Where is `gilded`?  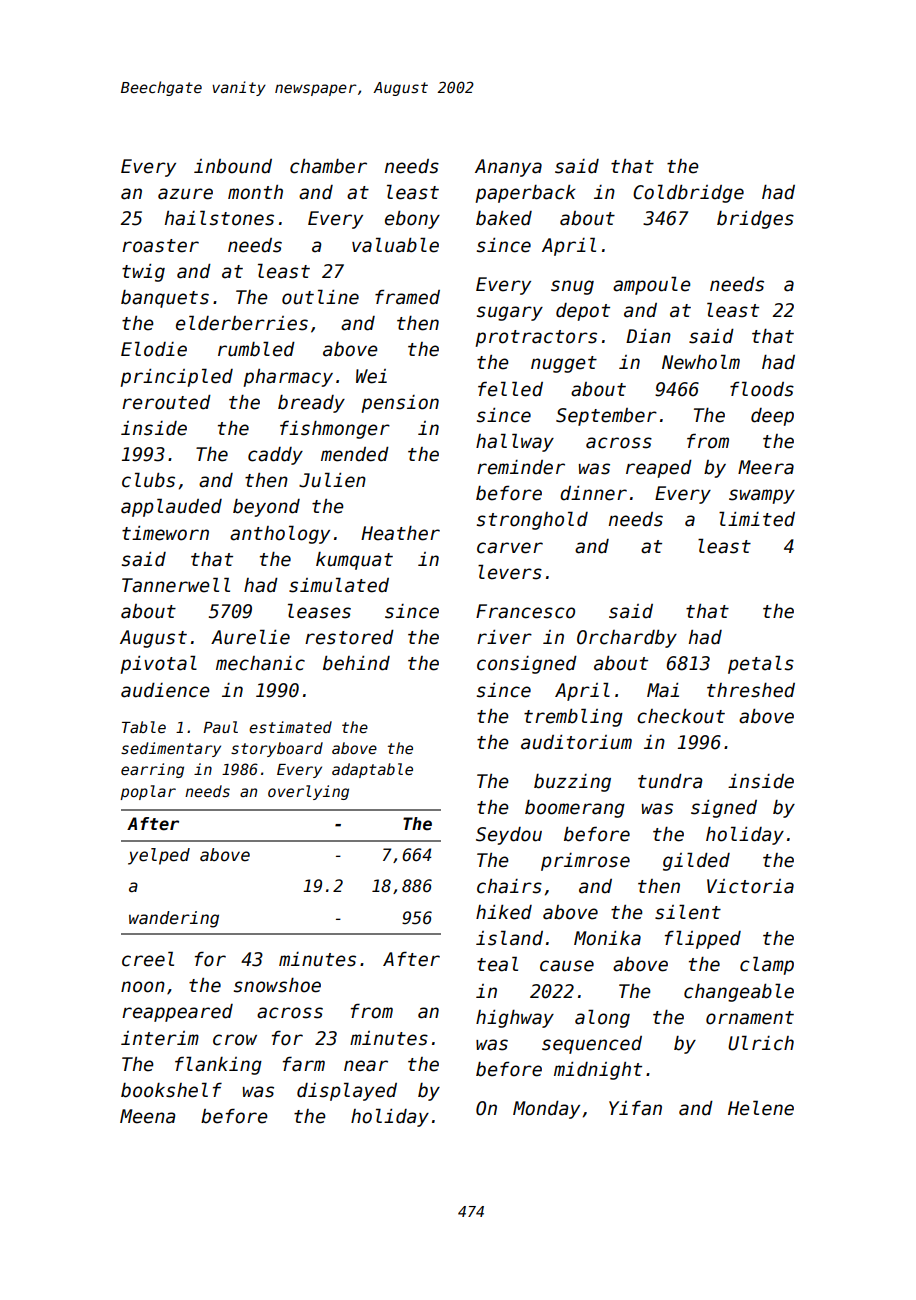 gilded is located at coordinates (696, 861).
